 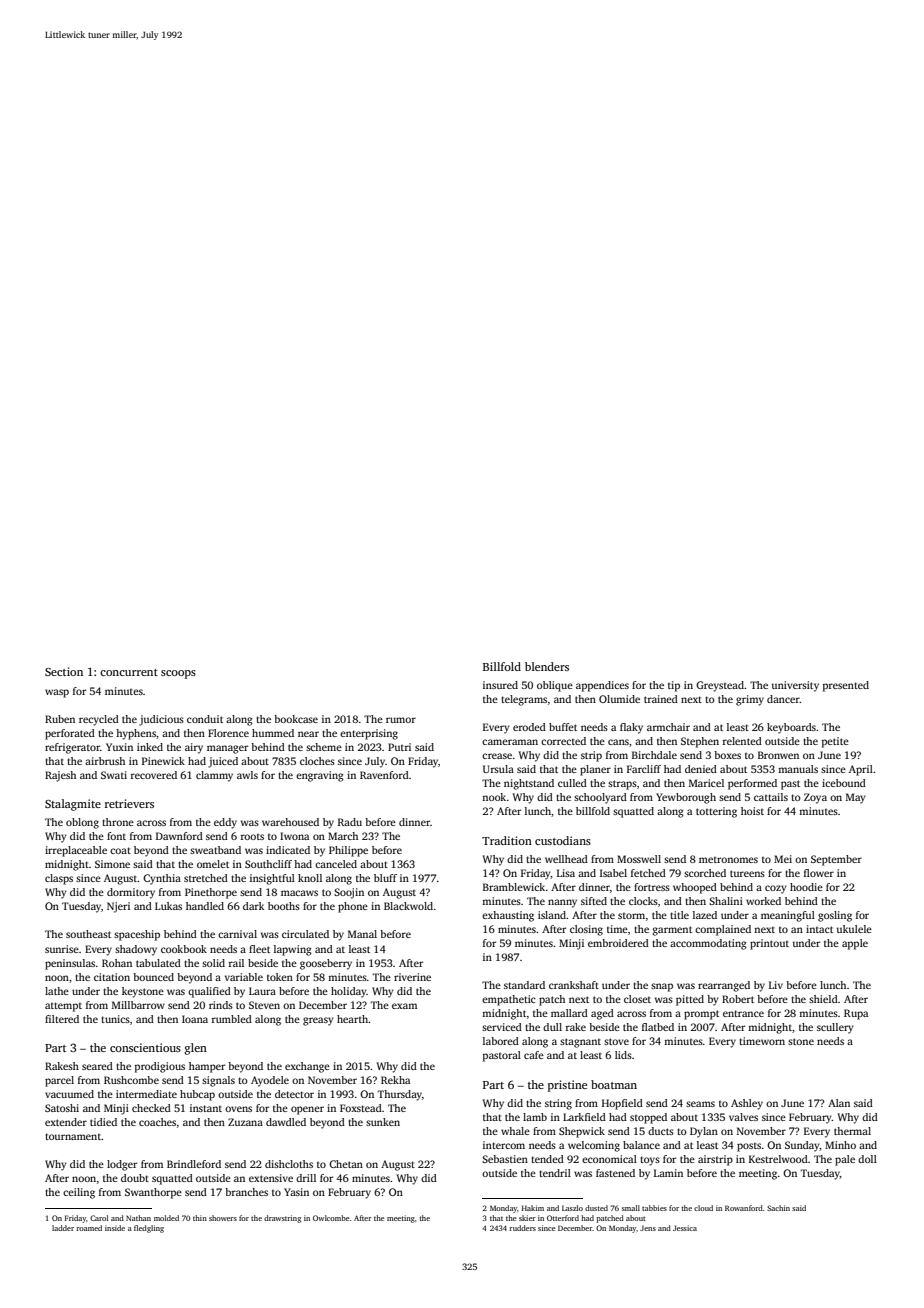 What do you see at coordinates (149, 1229) in the document?
I see `fledgling` at bounding box center [149, 1229].
